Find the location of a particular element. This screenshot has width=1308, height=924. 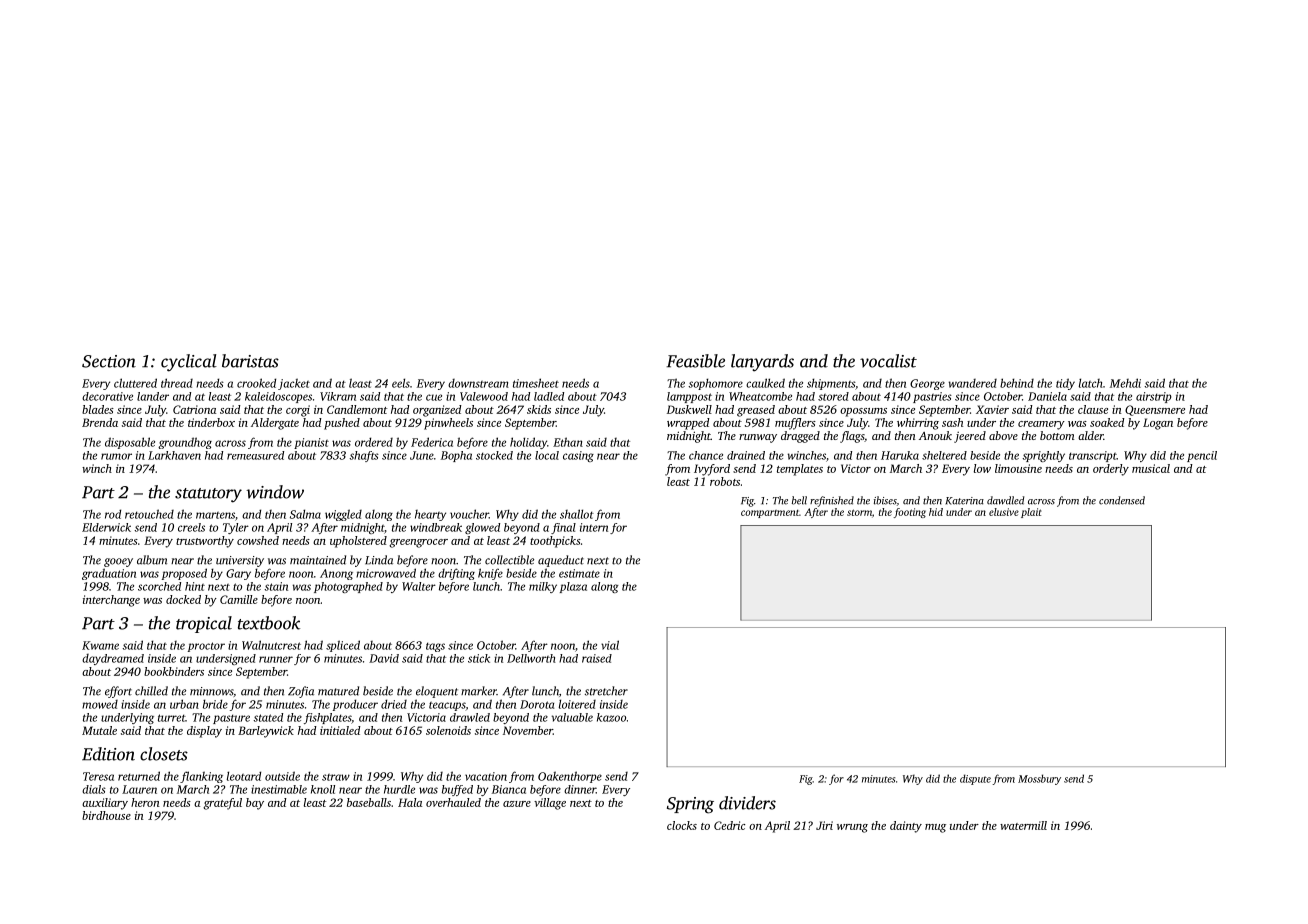

trustworthy is located at coordinates (205, 542).
